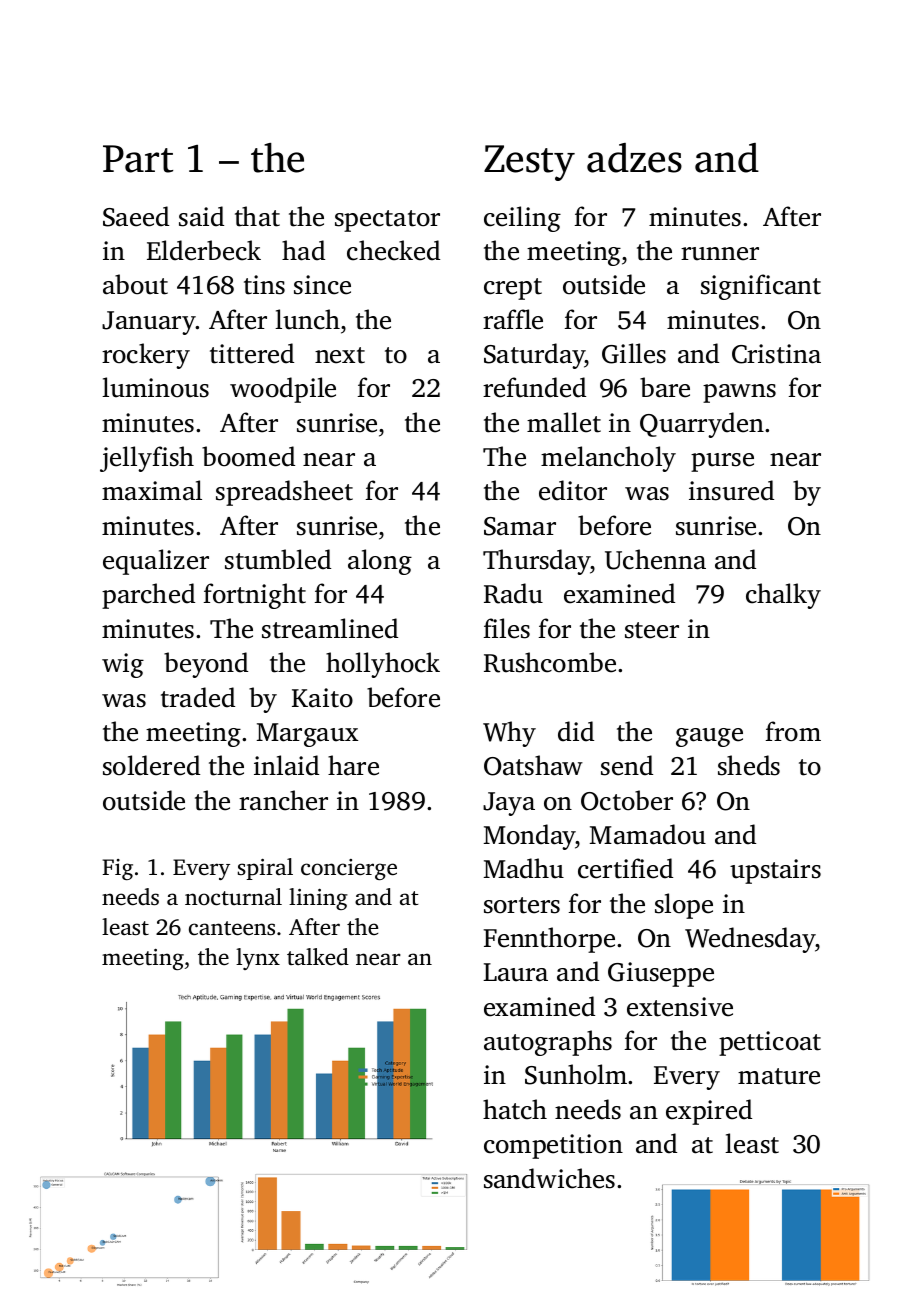  Describe the element at coordinates (533, 765) in the screenshot. I see `Oatshaw` at that location.
